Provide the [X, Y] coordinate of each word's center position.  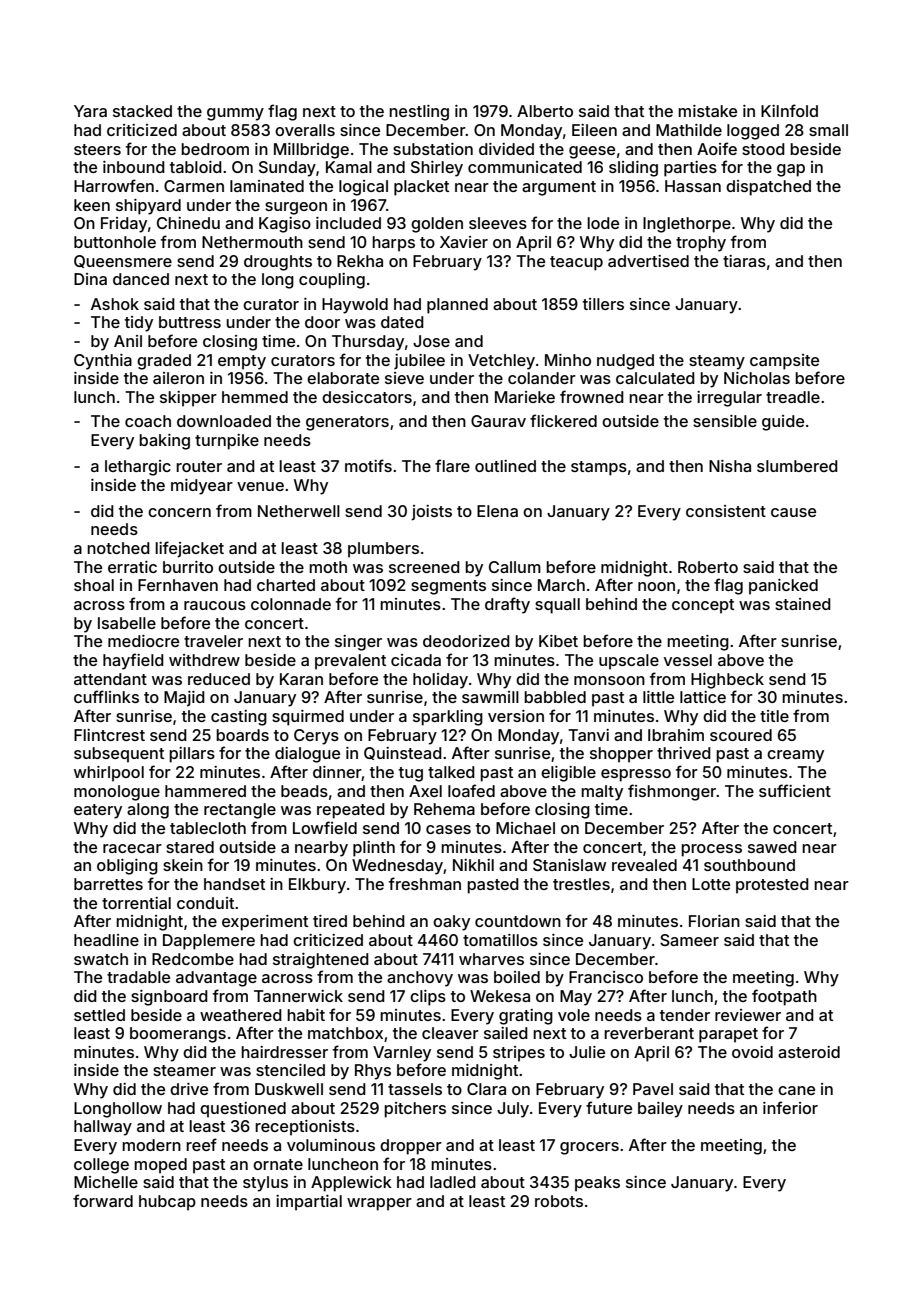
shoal [94, 585]
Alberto [545, 111]
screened [424, 567]
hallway [103, 1128]
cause [793, 512]
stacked [142, 111]
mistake [707, 111]
